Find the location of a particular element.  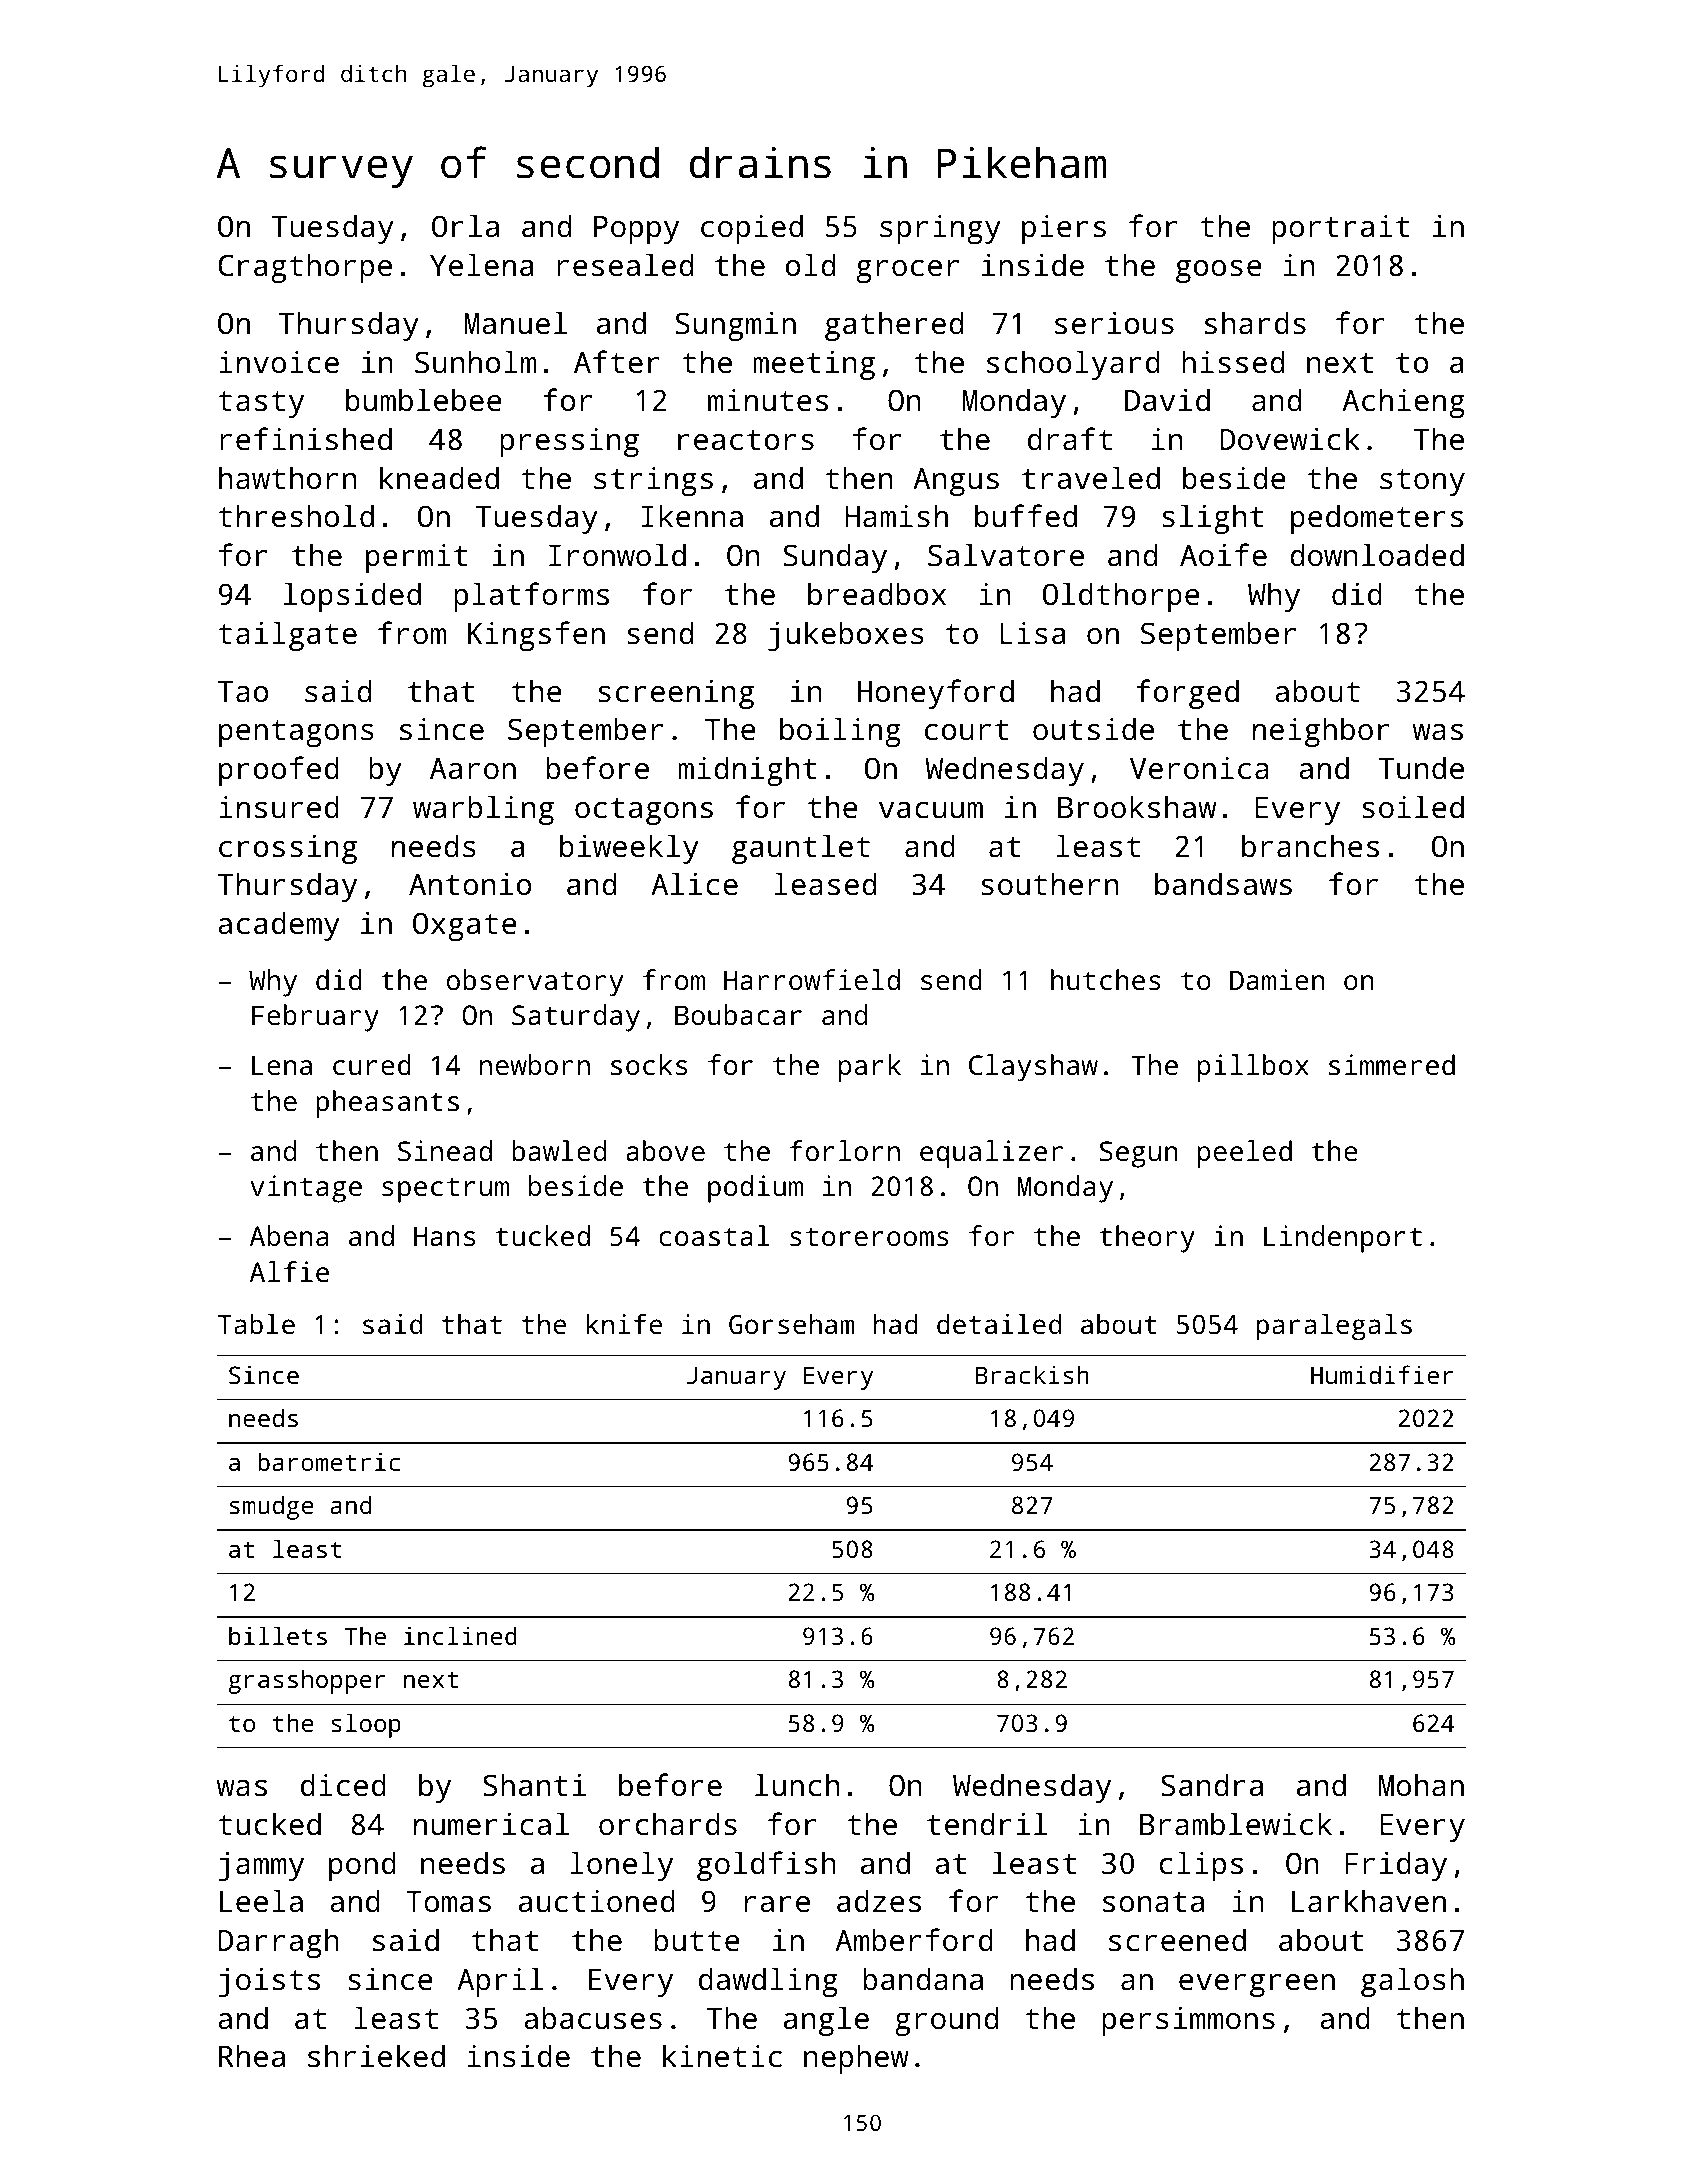

piers is located at coordinates (1064, 229).
